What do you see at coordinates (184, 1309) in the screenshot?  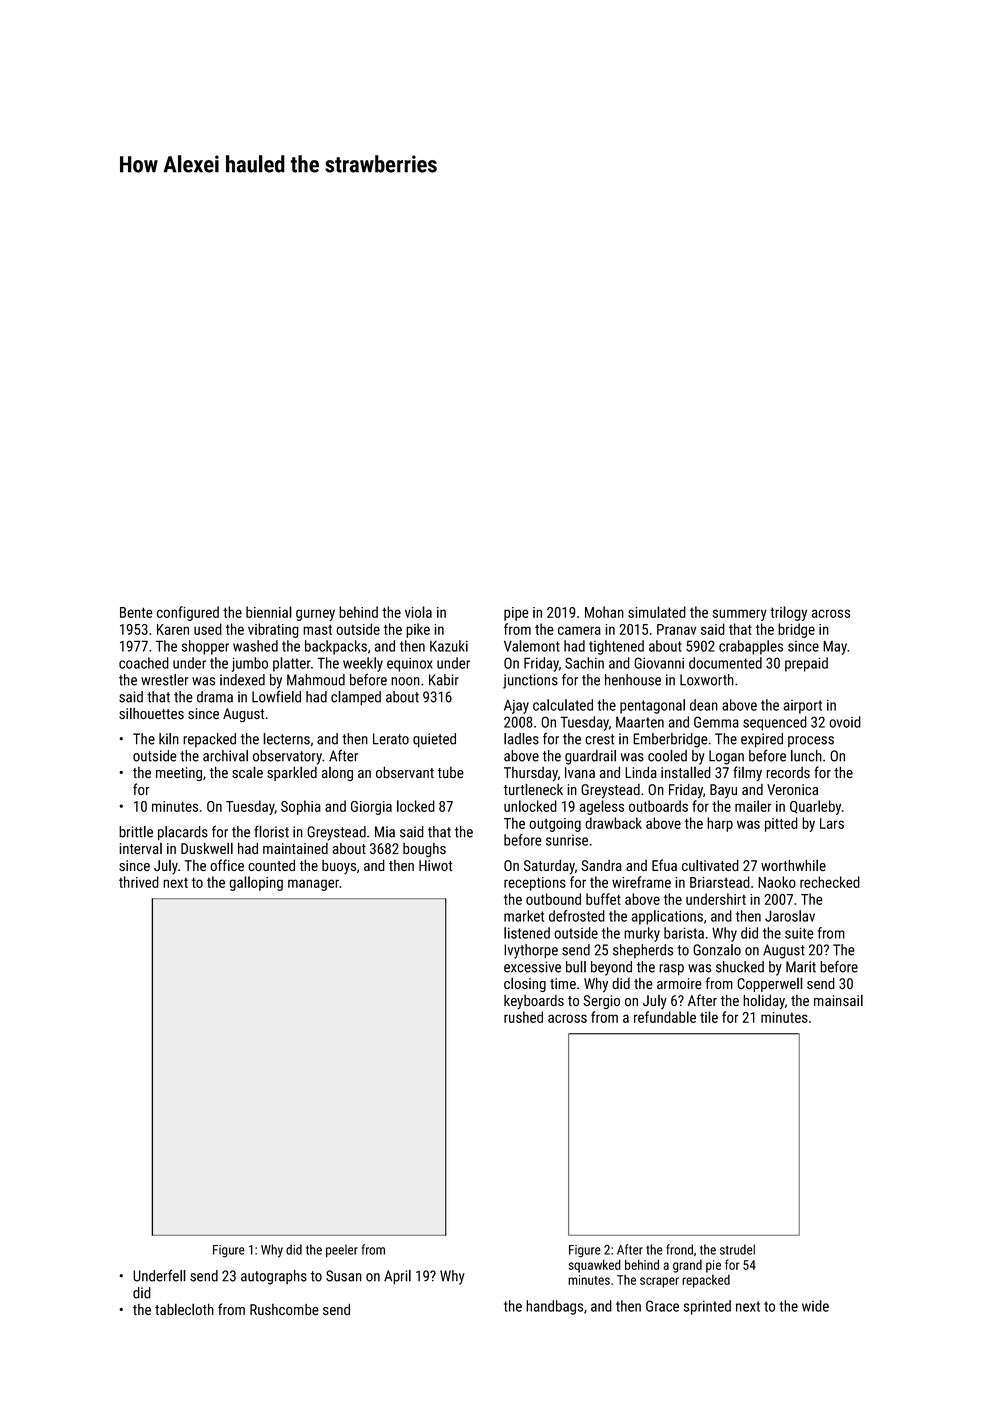 I see `tablecloth` at bounding box center [184, 1309].
